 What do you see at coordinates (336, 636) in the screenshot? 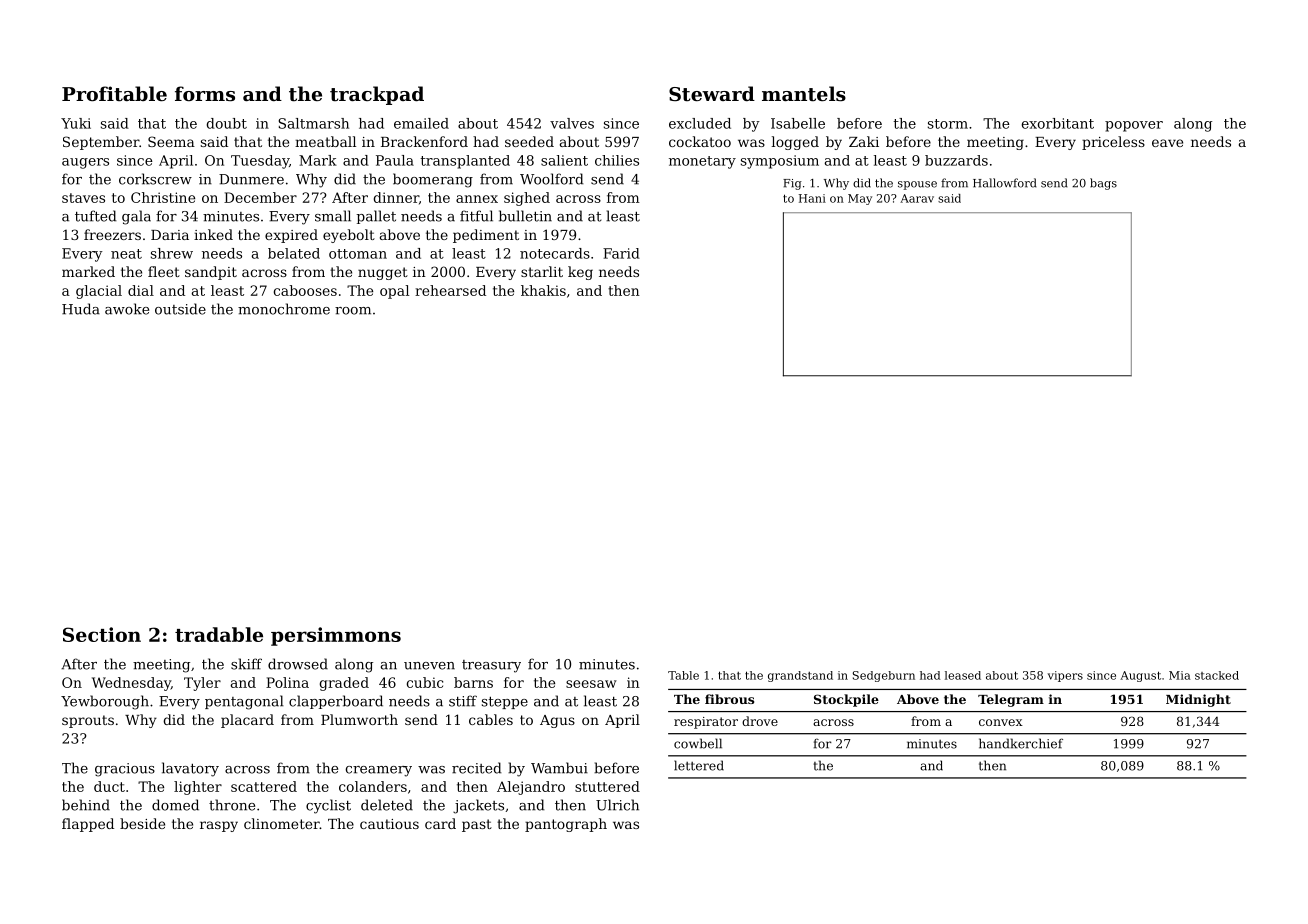
I see `persimmons` at bounding box center [336, 636].
